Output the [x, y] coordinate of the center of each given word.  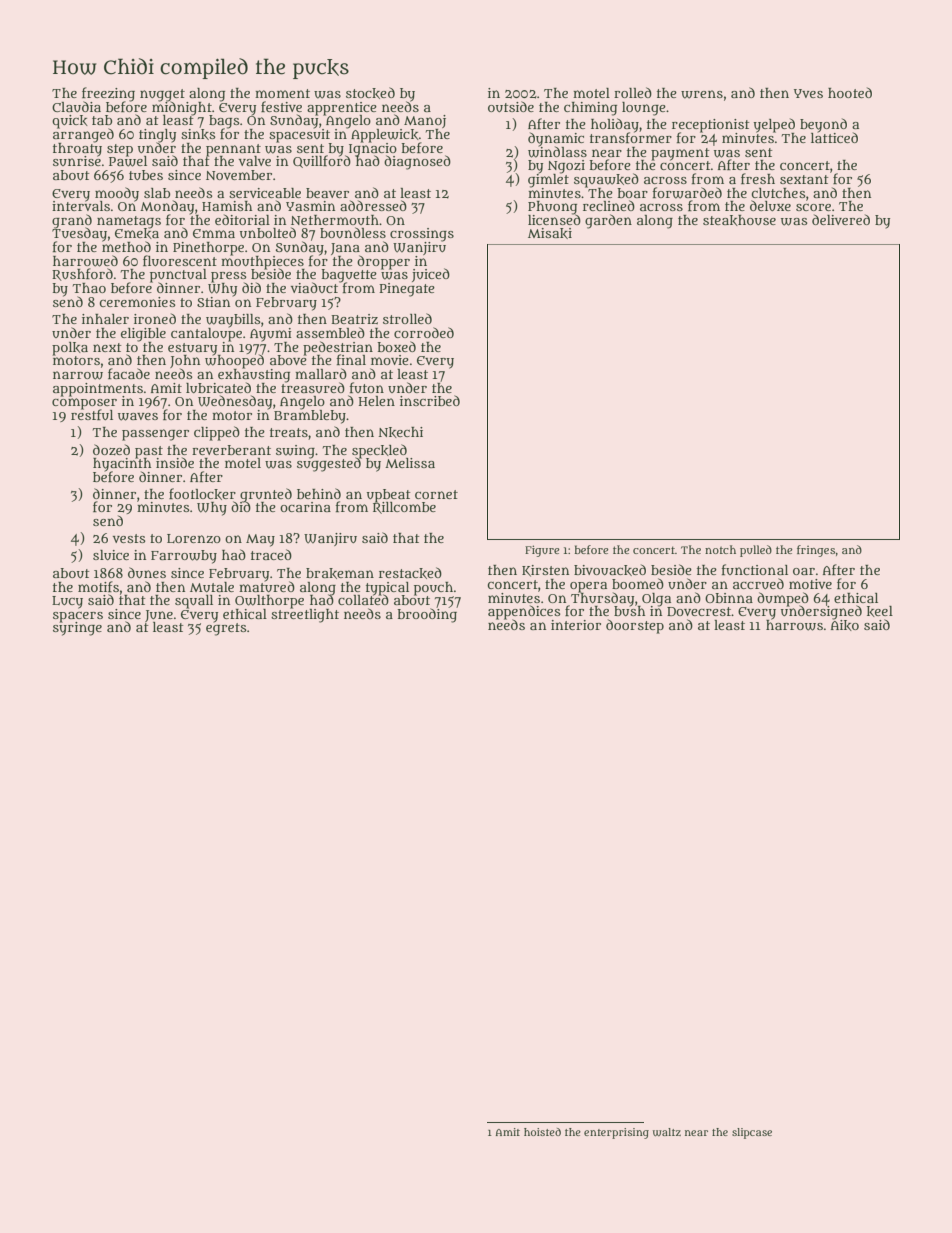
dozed [111, 449]
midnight [182, 108]
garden [608, 221]
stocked [370, 93]
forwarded [687, 193]
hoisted [542, 1132]
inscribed [430, 400]
